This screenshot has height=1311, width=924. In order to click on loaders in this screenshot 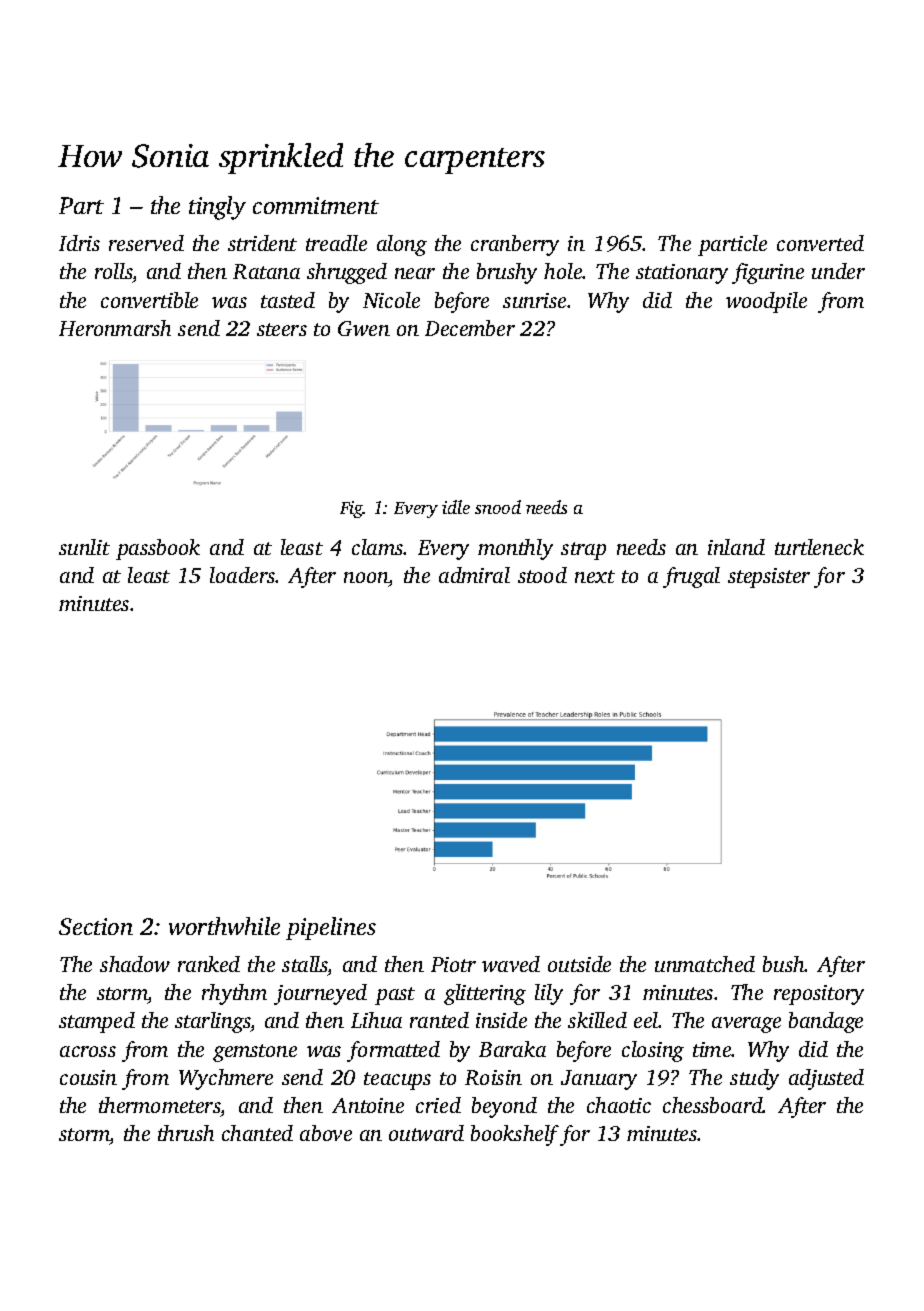, I will do `click(243, 575)`.
